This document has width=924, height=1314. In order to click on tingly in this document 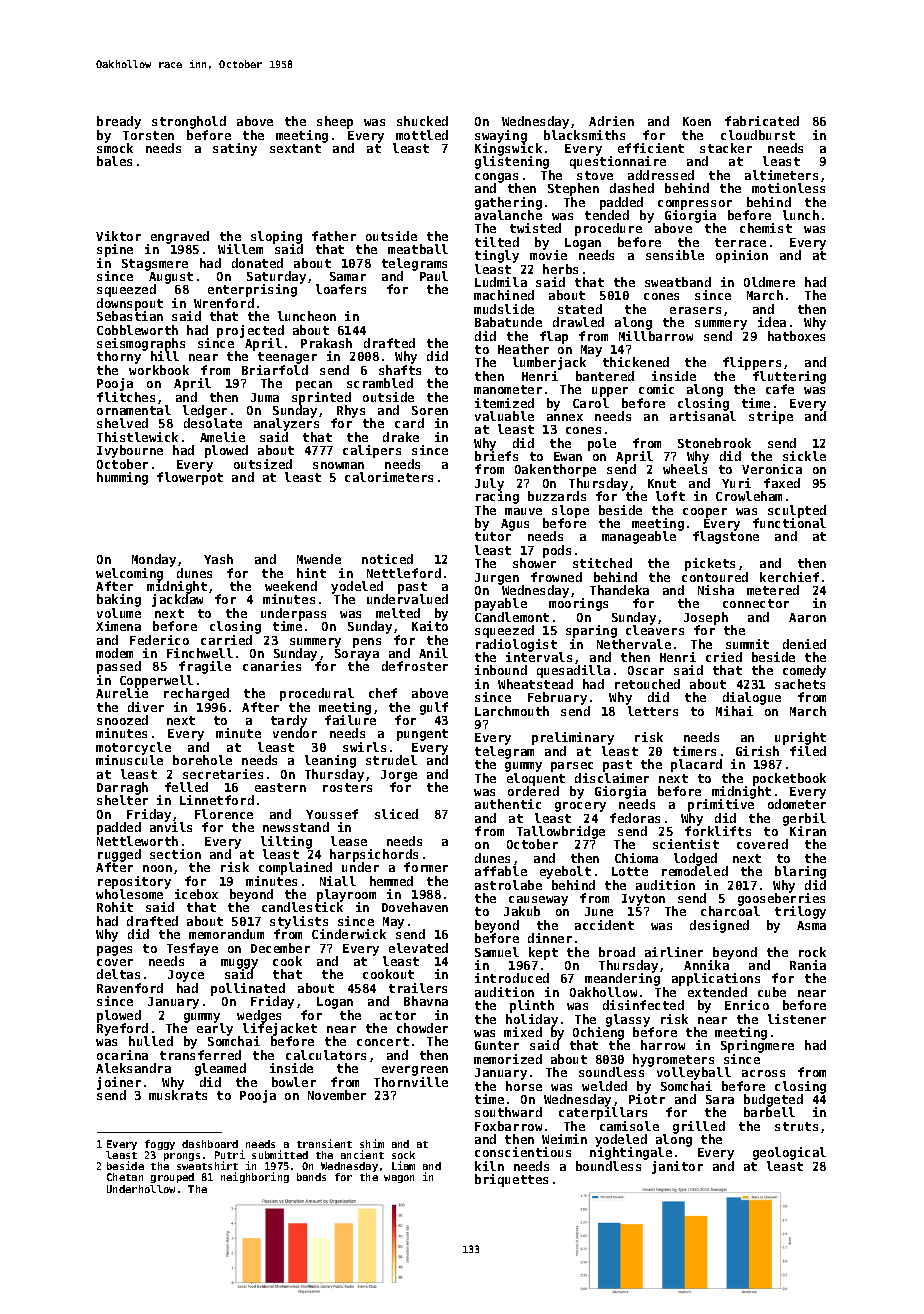, I will do `click(497, 256)`.
